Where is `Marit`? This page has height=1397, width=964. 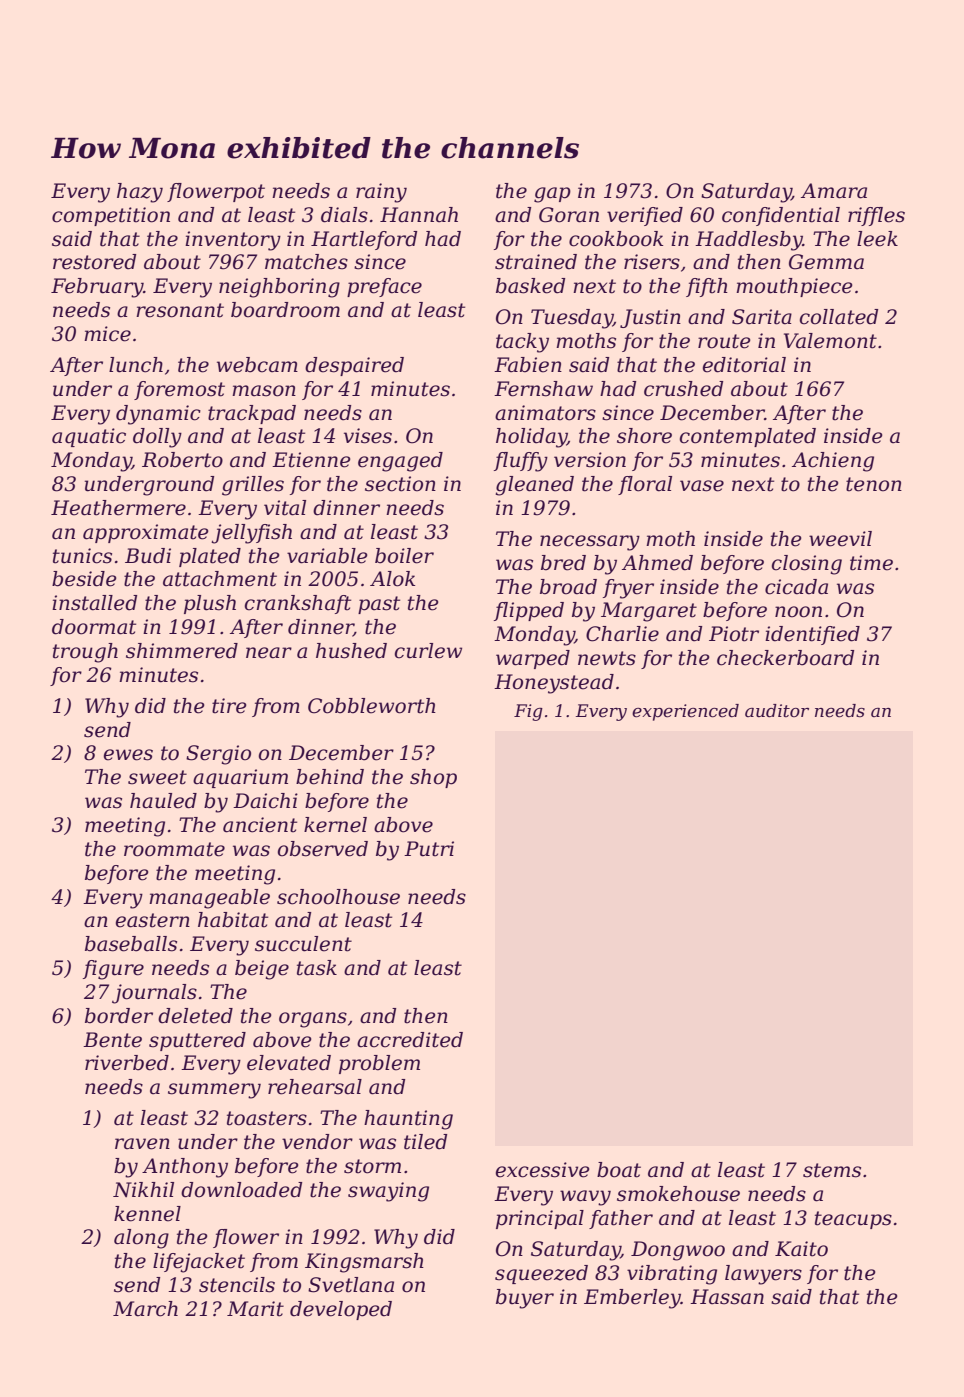 Marit is located at coordinates (255, 1309).
